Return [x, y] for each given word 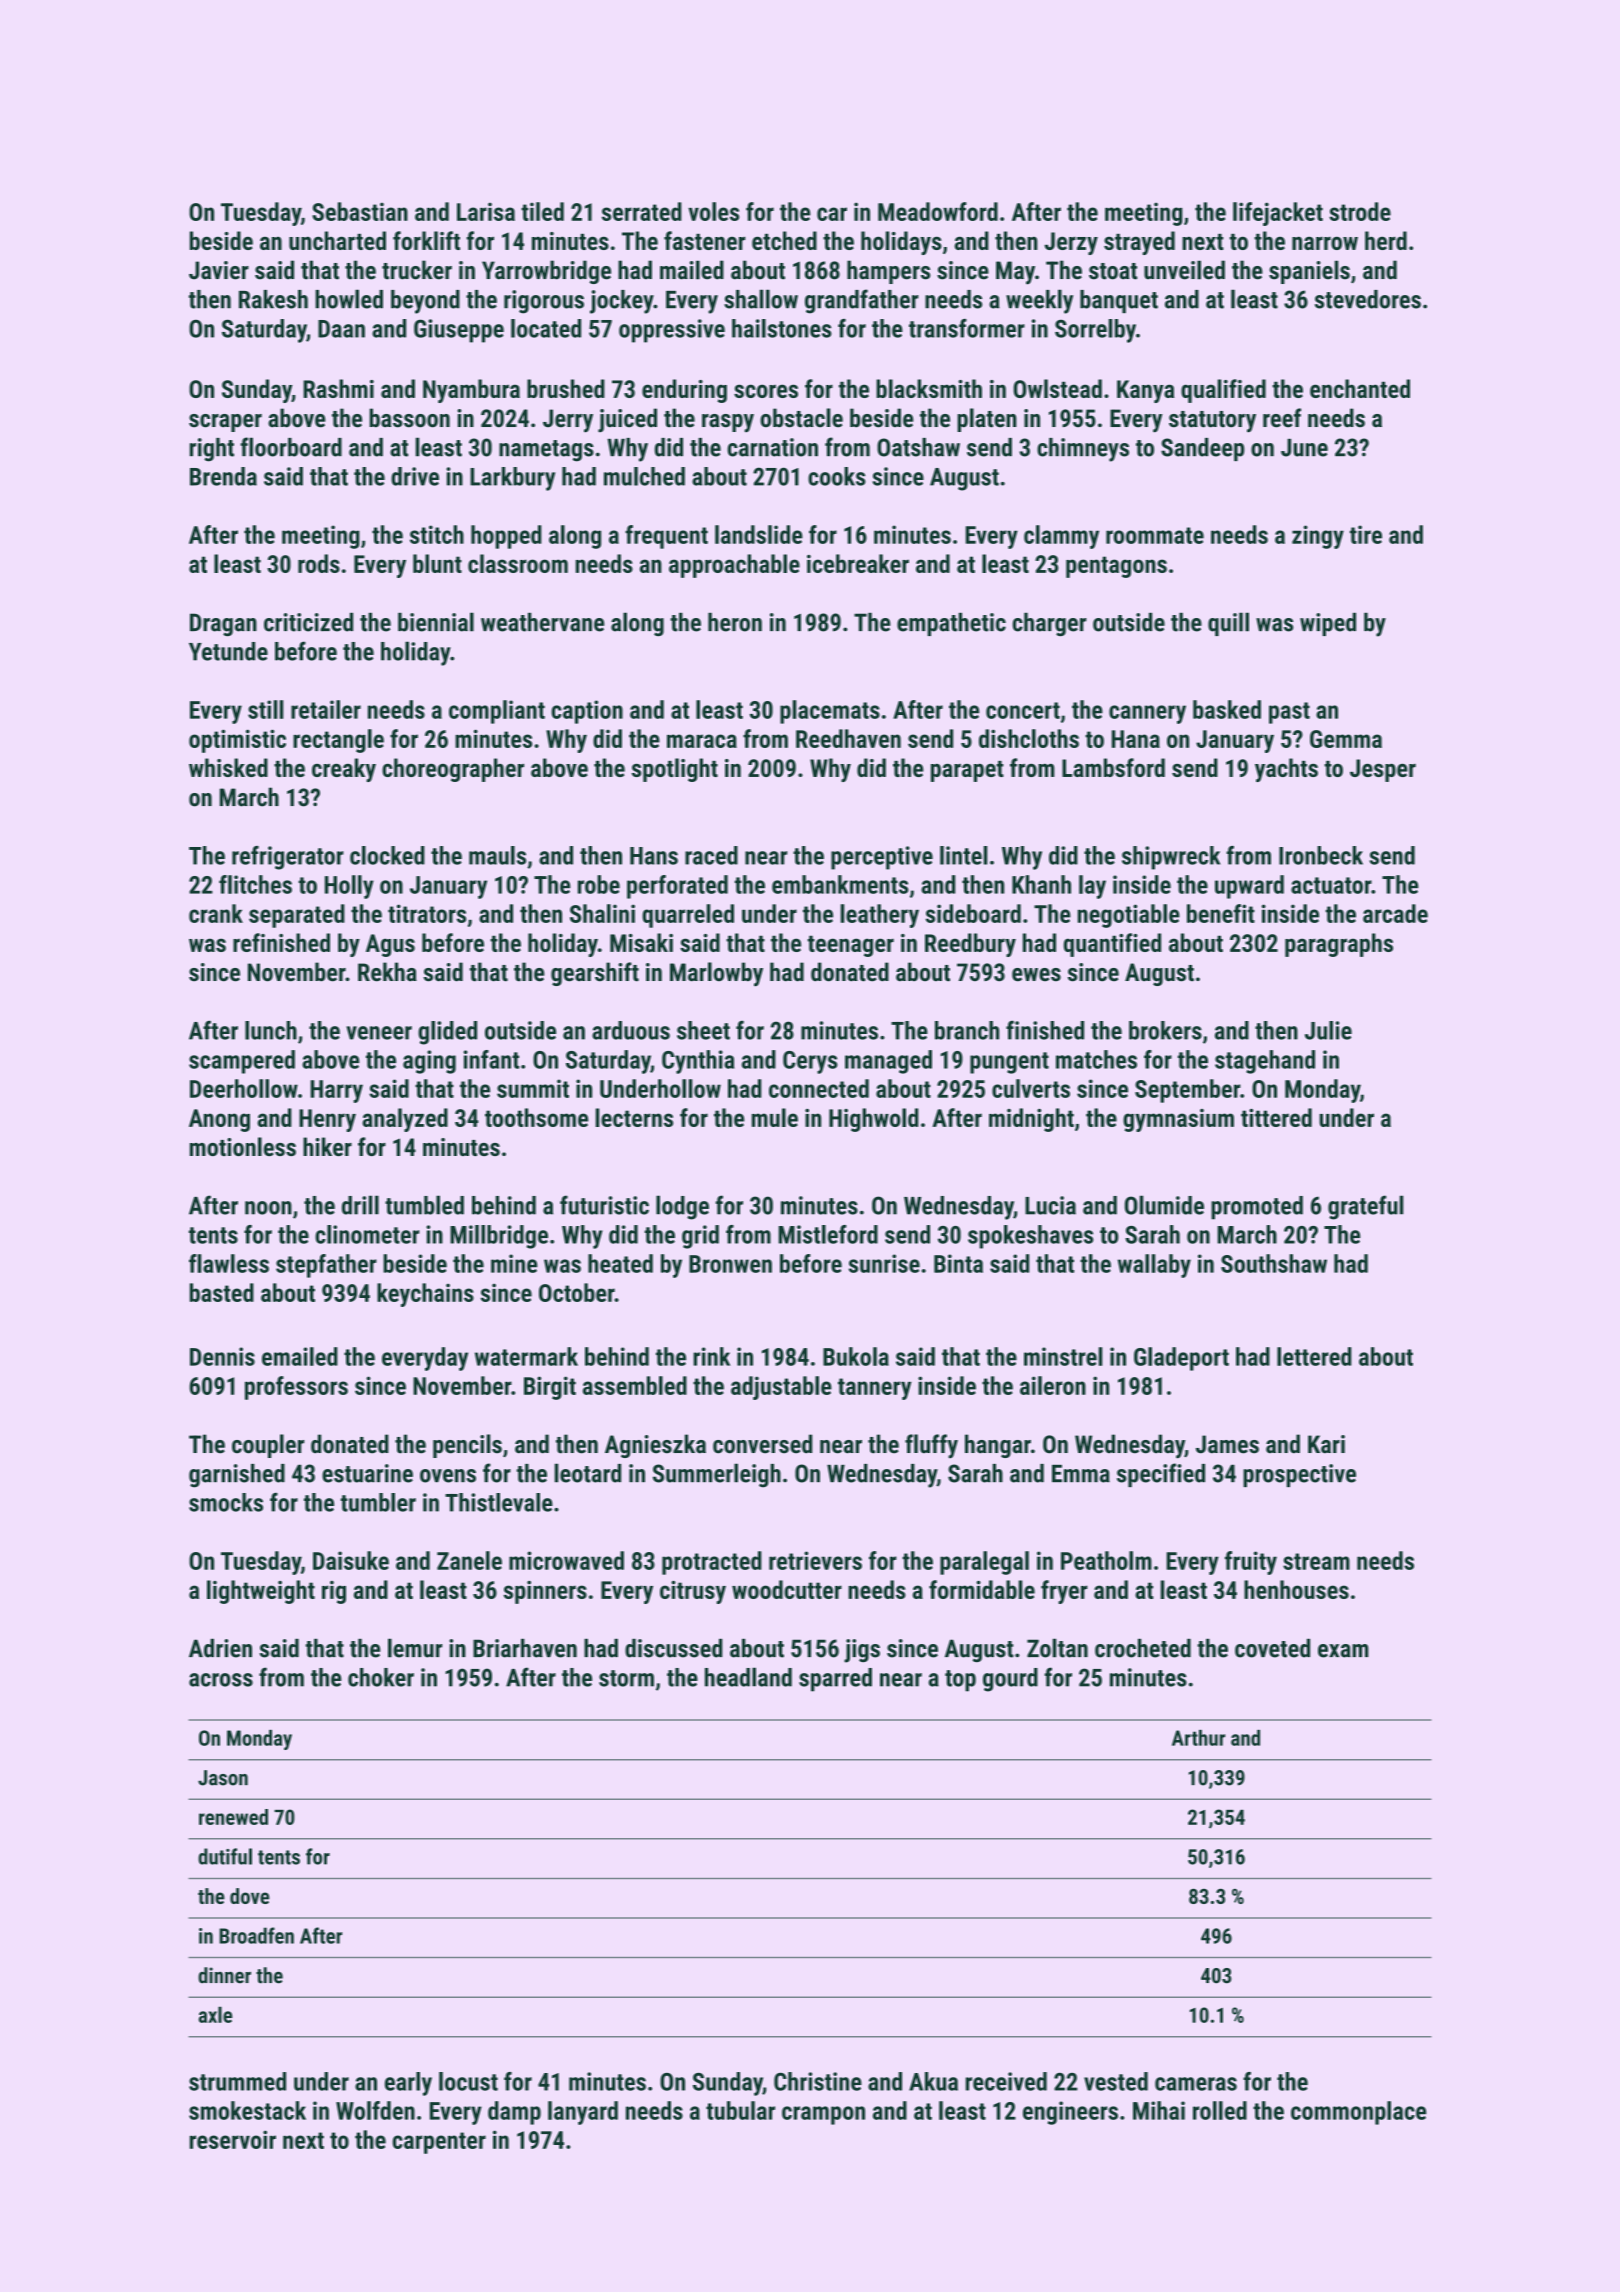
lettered [1314, 1356]
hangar [998, 1446]
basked [1227, 709]
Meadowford [938, 211]
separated [297, 916]
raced [711, 855]
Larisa [486, 211]
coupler [268, 1446]
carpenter [439, 2143]
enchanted [1360, 388]
